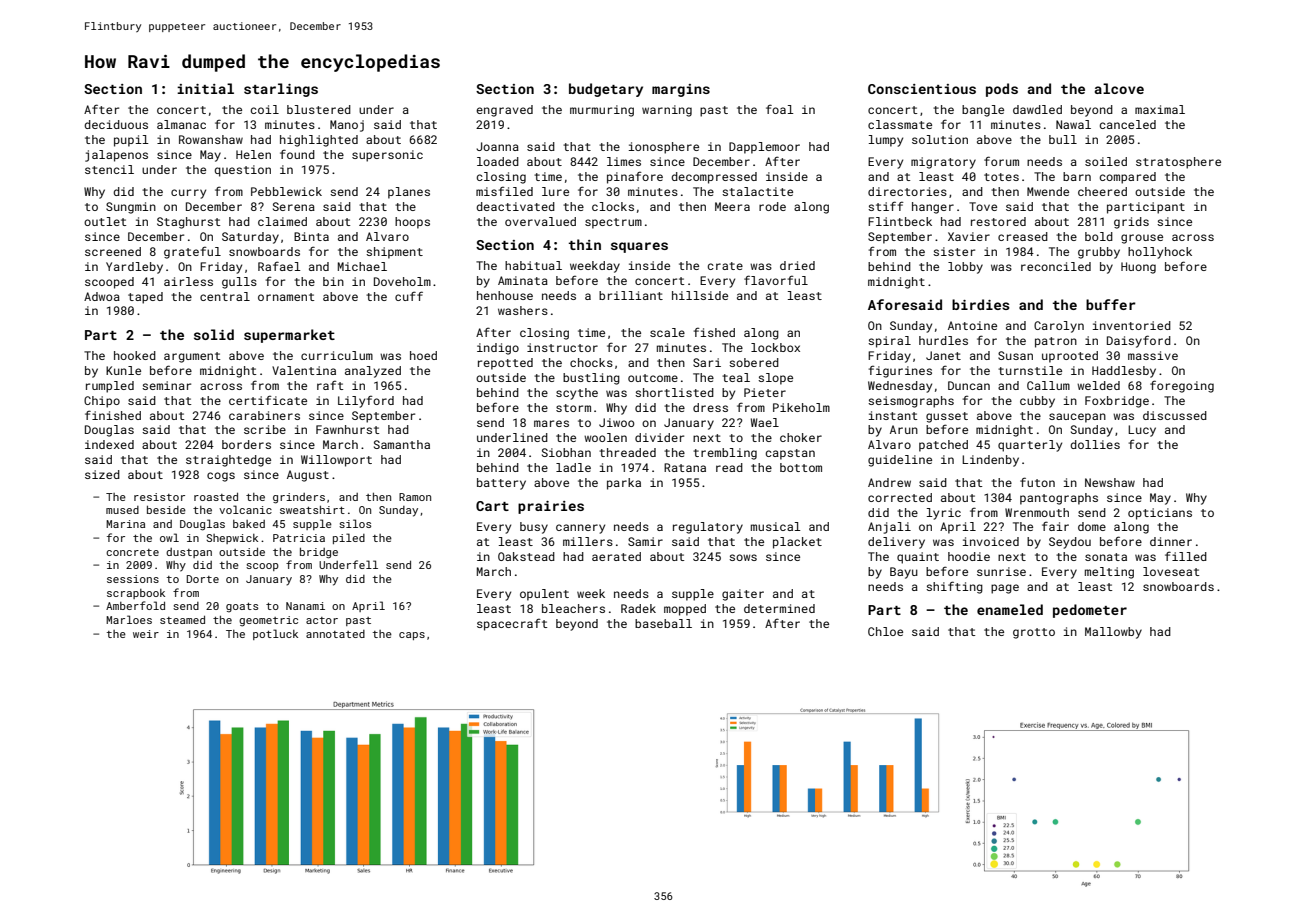 The height and width of the screenshot is (924, 1308). What do you see at coordinates (765, 422) in the screenshot?
I see `Wael` at bounding box center [765, 422].
